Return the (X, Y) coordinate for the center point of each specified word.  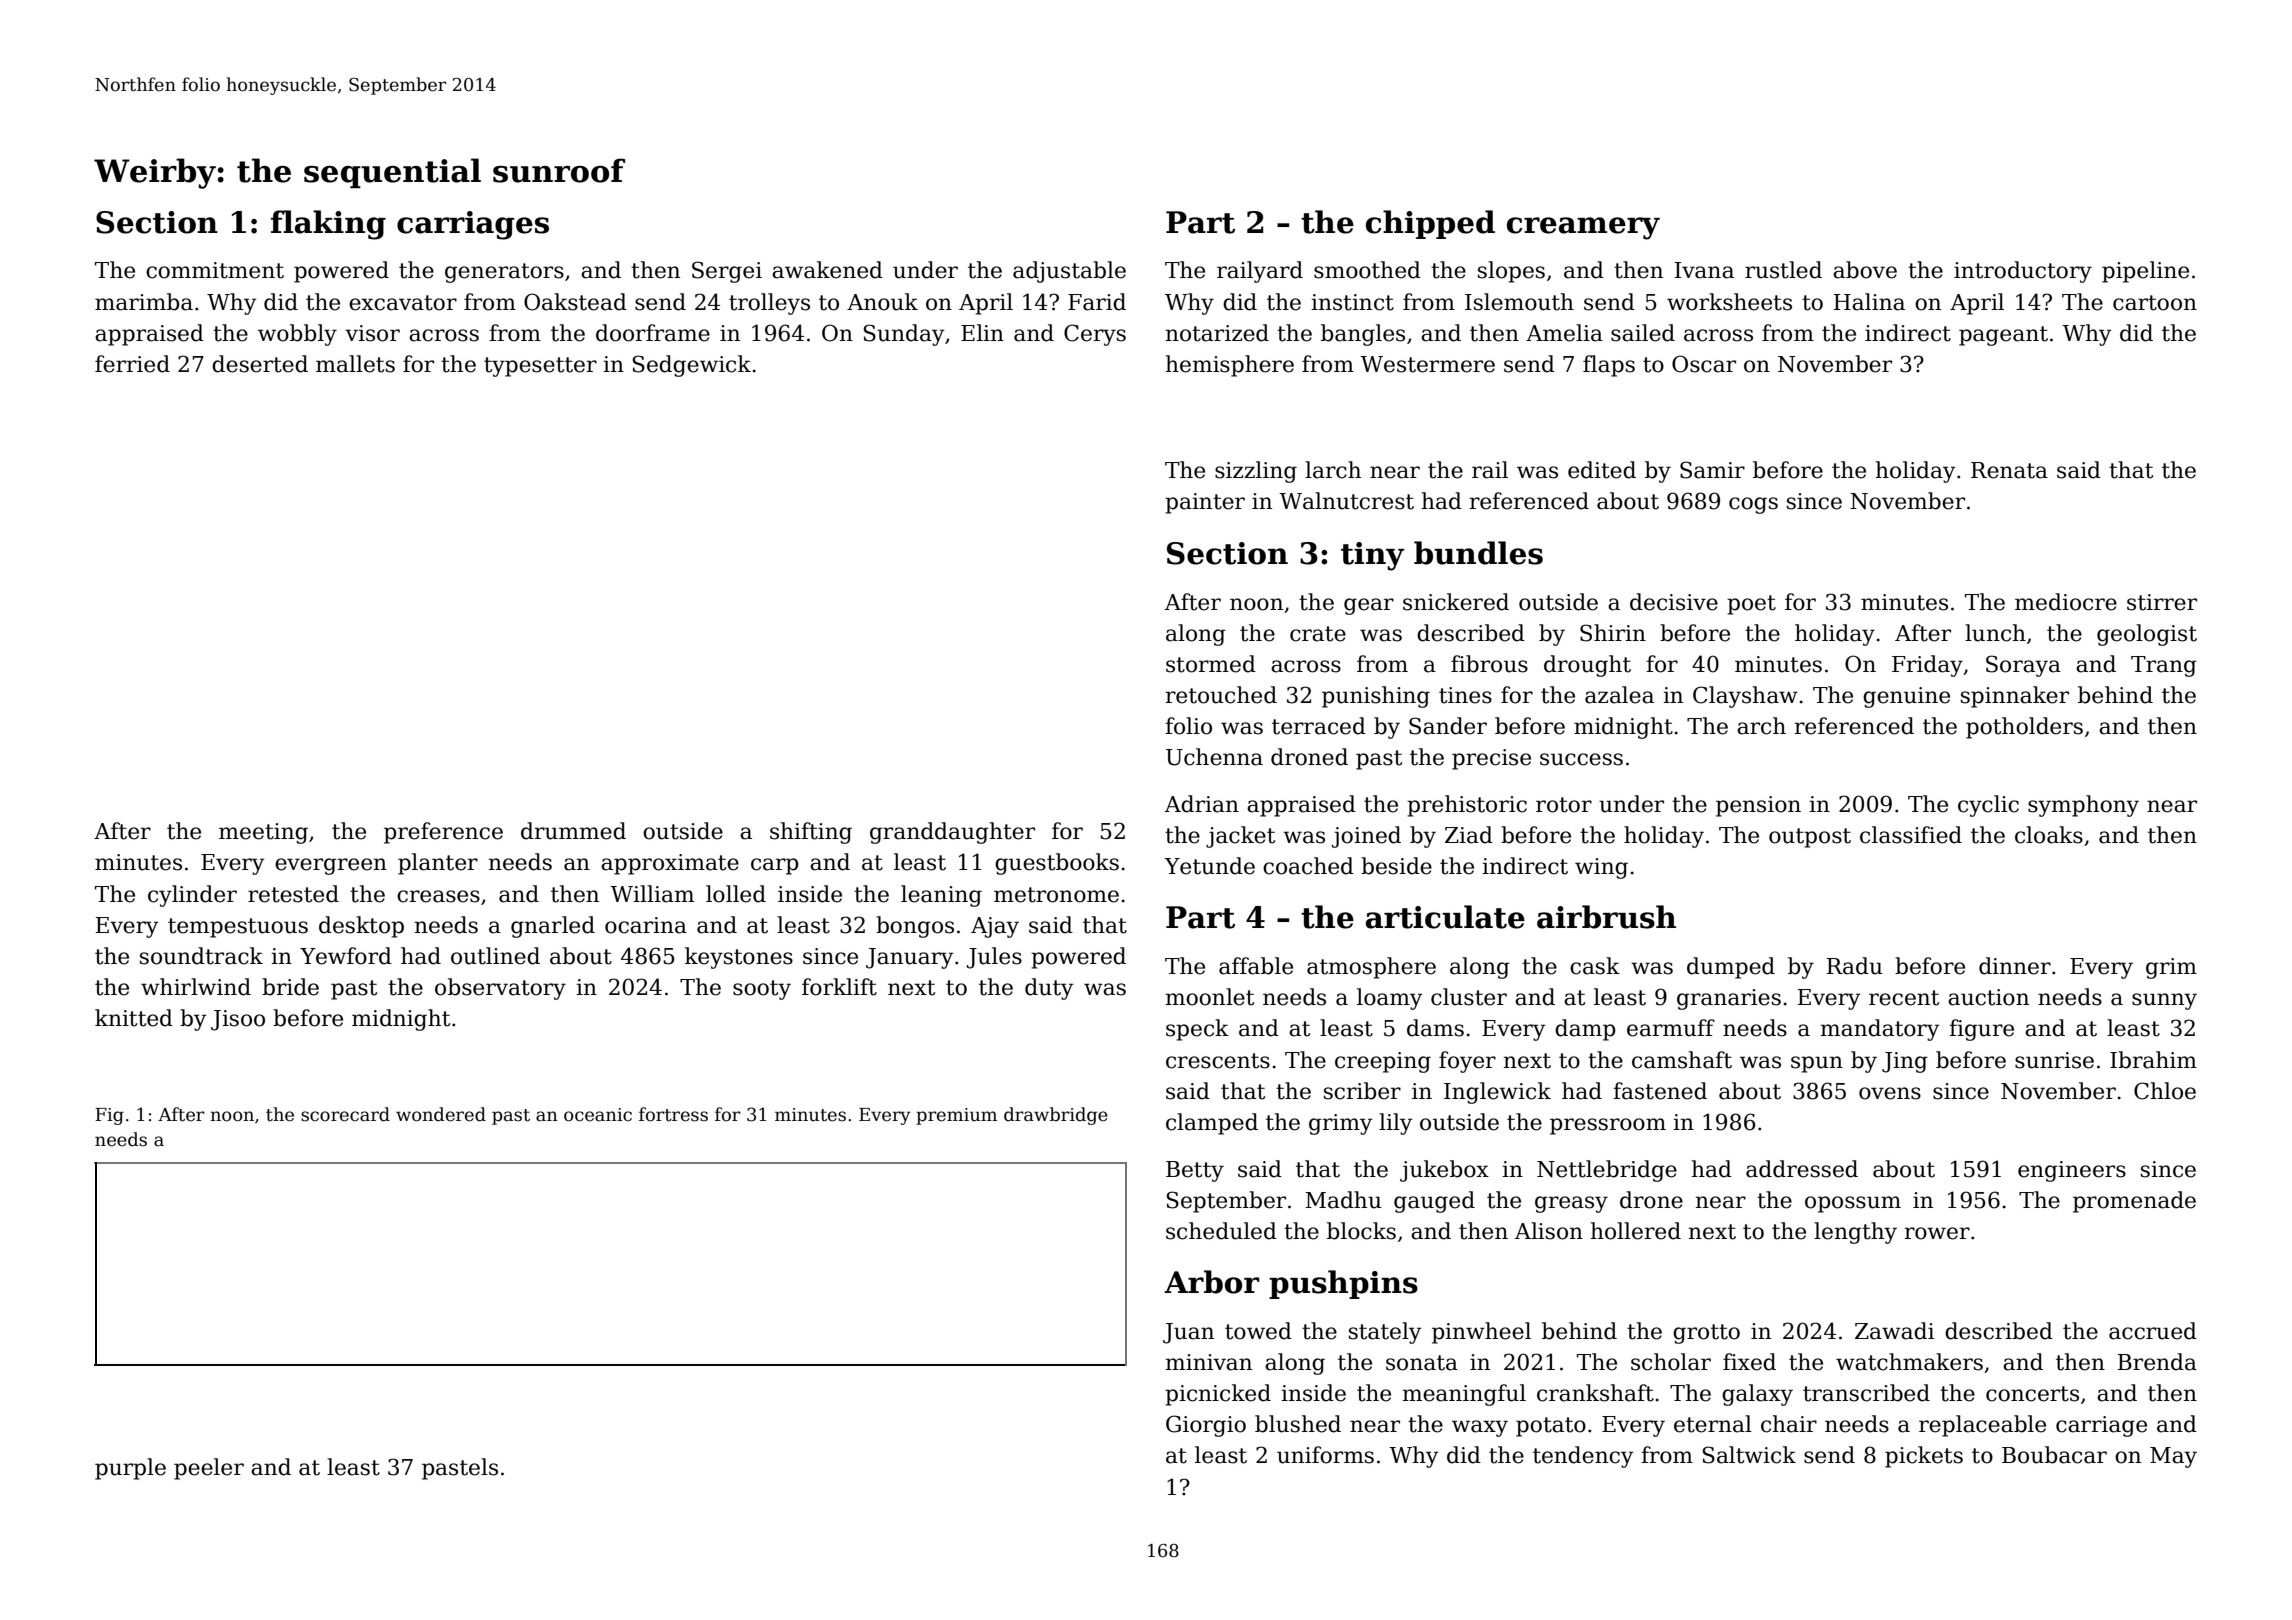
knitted (134, 1018)
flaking (328, 225)
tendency (1583, 1457)
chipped (1430, 224)
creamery (1583, 228)
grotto (1706, 1334)
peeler (209, 1469)
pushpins (1343, 1284)
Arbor (1211, 1282)
